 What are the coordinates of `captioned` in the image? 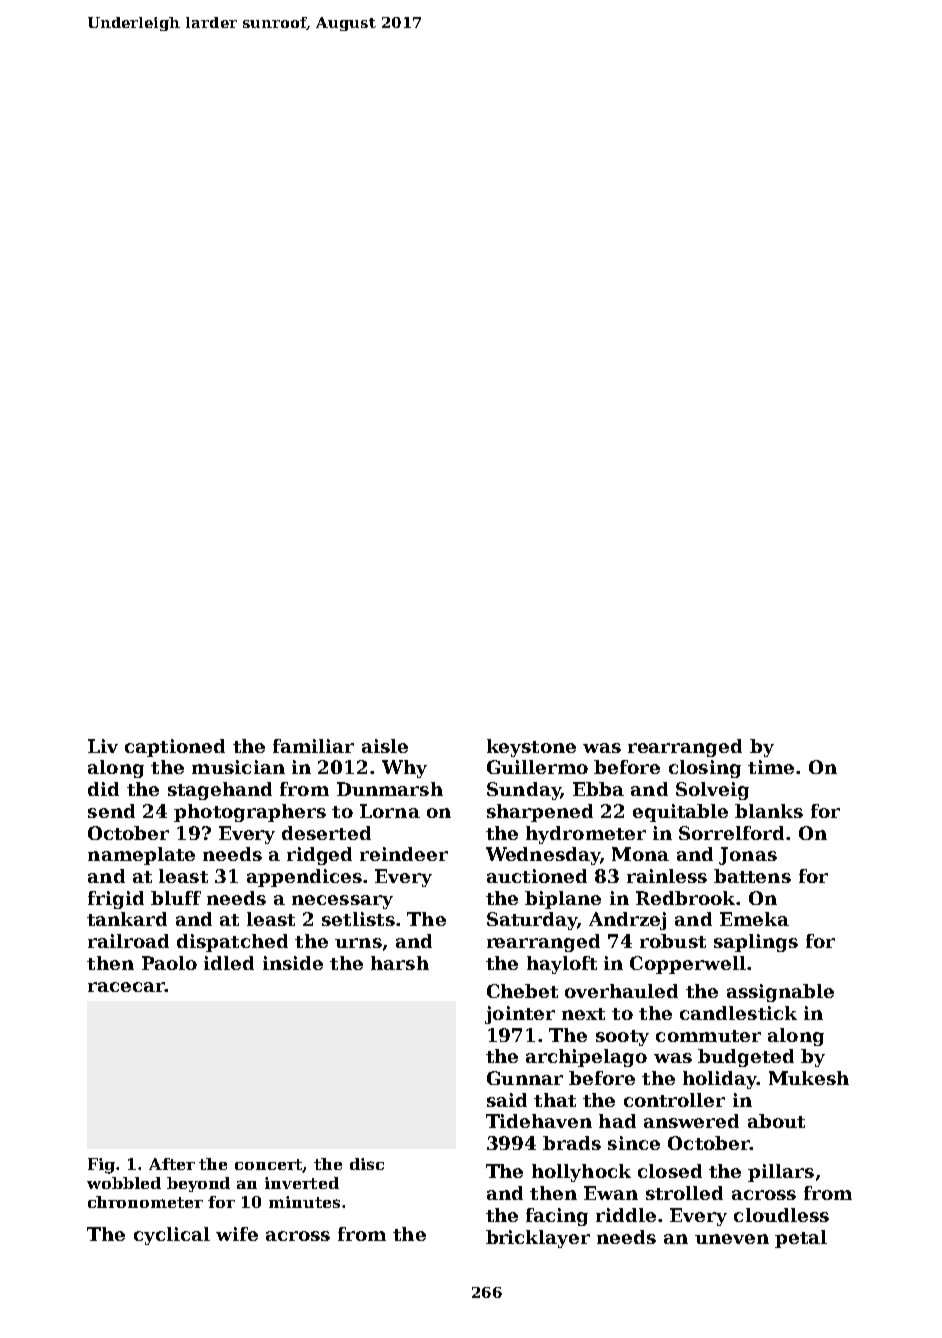 It's located at (175, 748).
